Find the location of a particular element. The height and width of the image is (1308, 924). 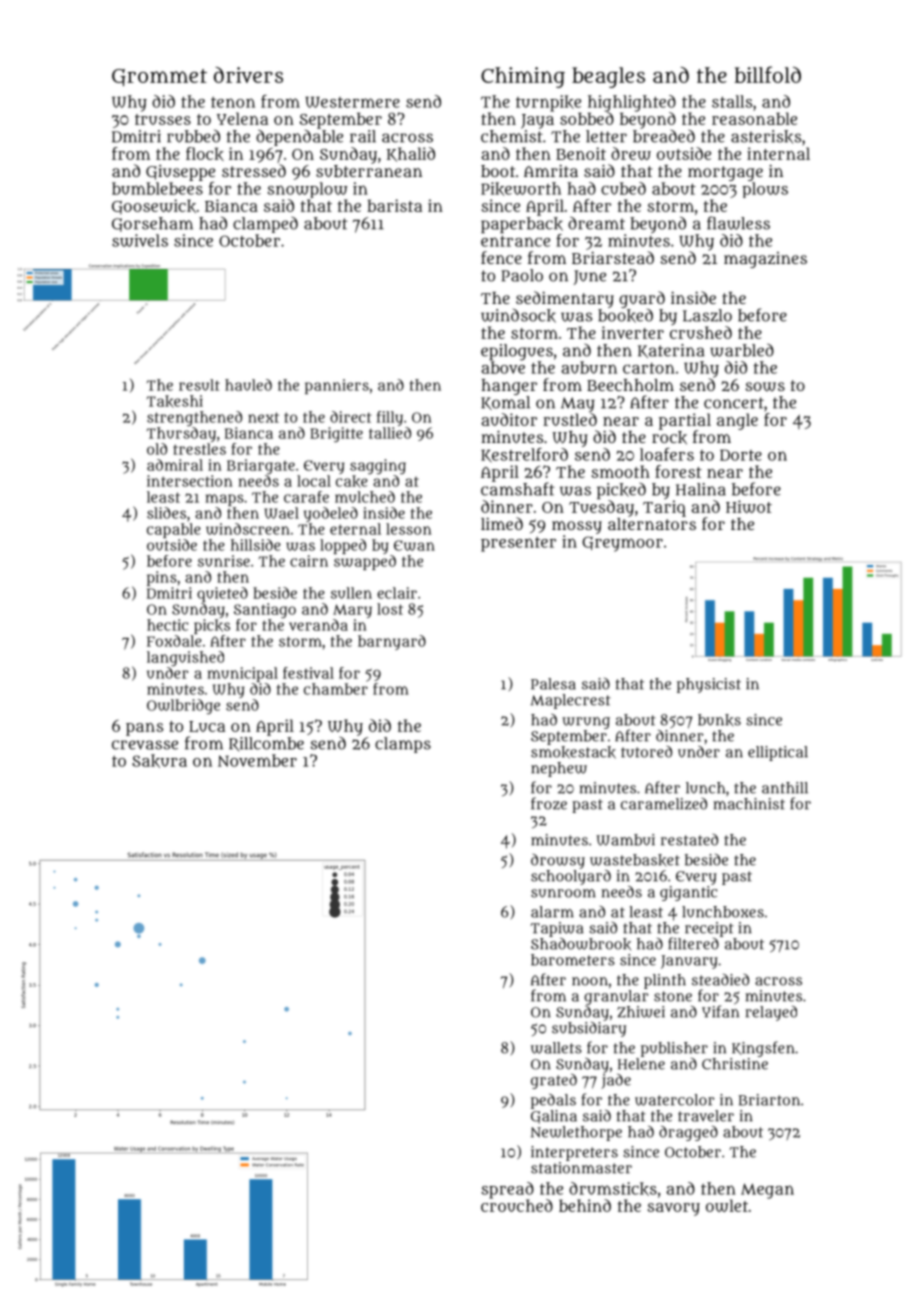

clamped is located at coordinates (265, 225).
